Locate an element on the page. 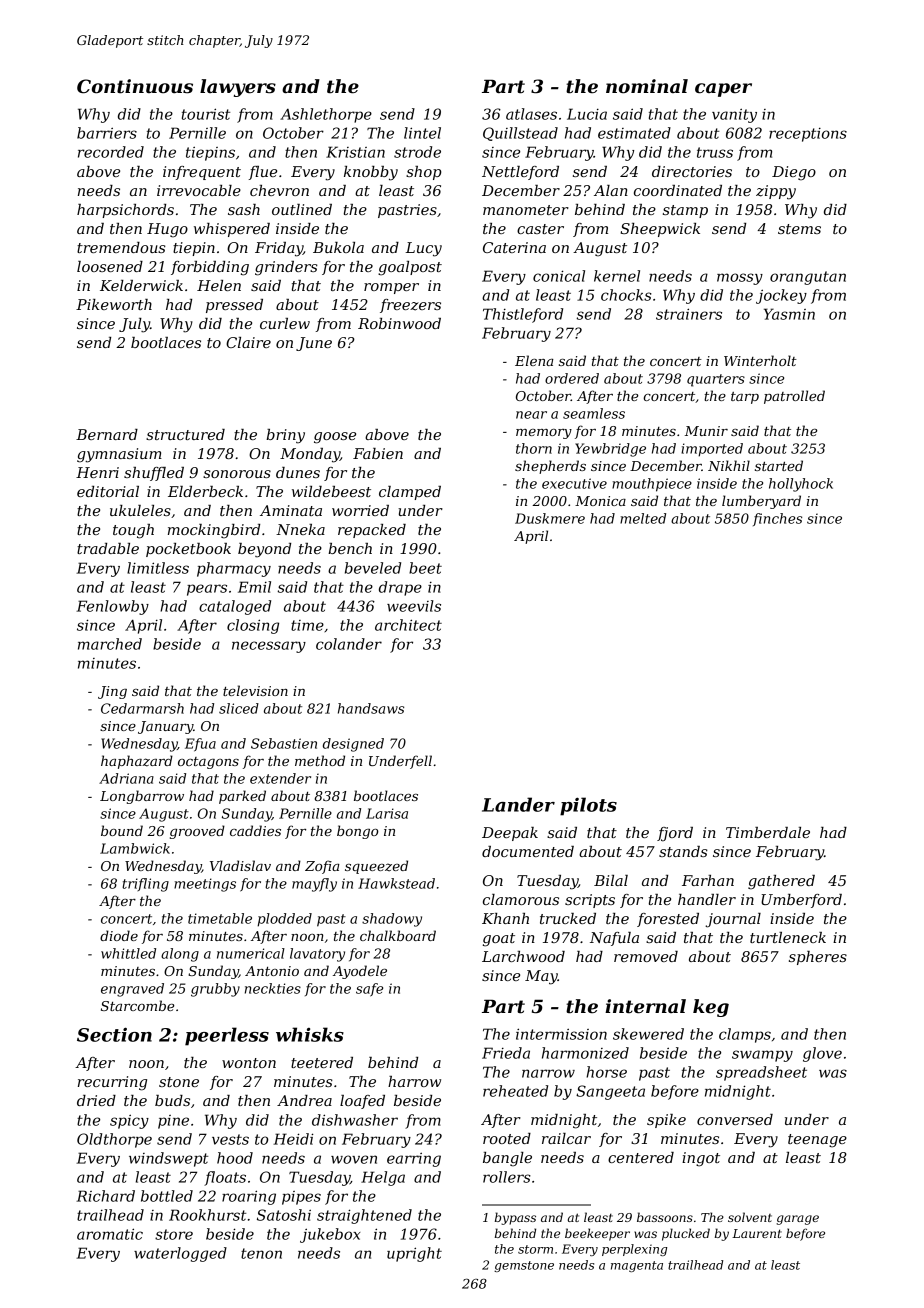 This page has height=1308, width=924. engraved is located at coordinates (132, 990).
